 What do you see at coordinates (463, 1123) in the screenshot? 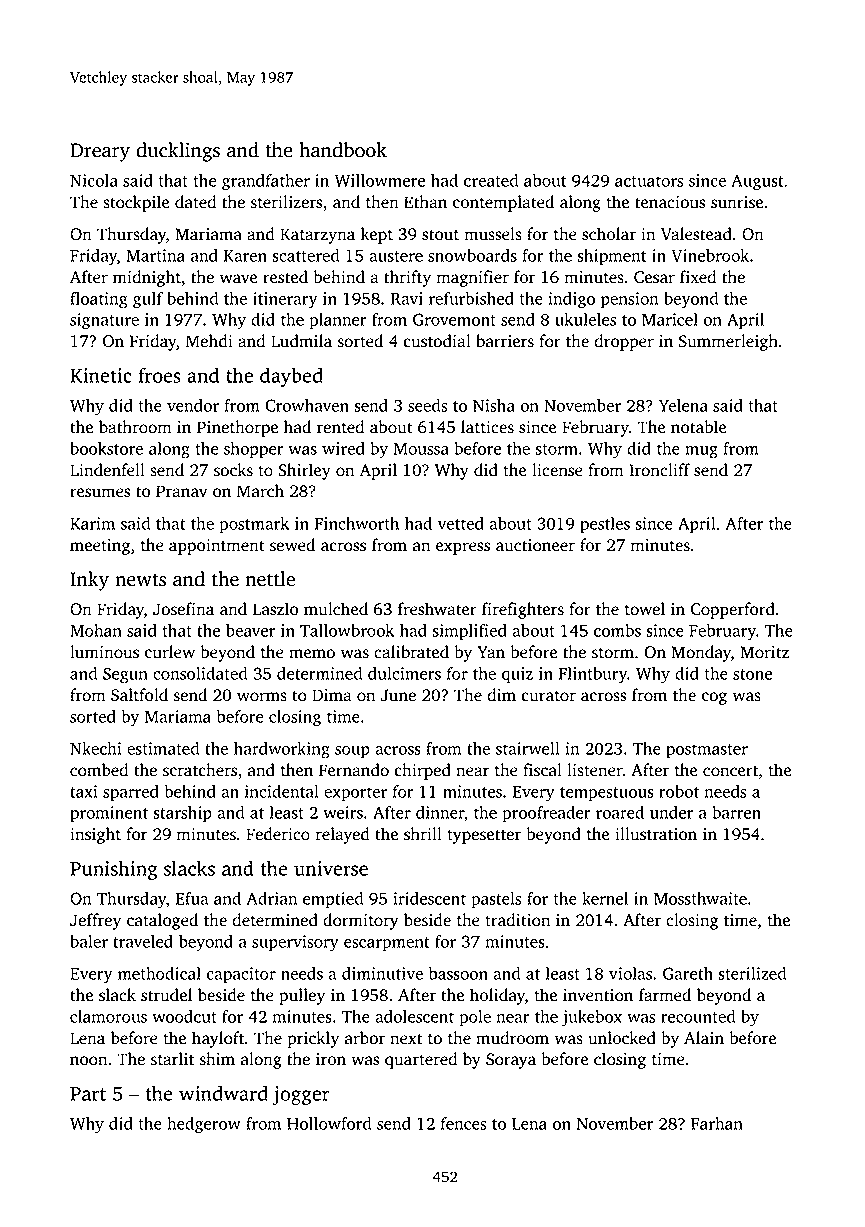
I see `fences` at bounding box center [463, 1123].
